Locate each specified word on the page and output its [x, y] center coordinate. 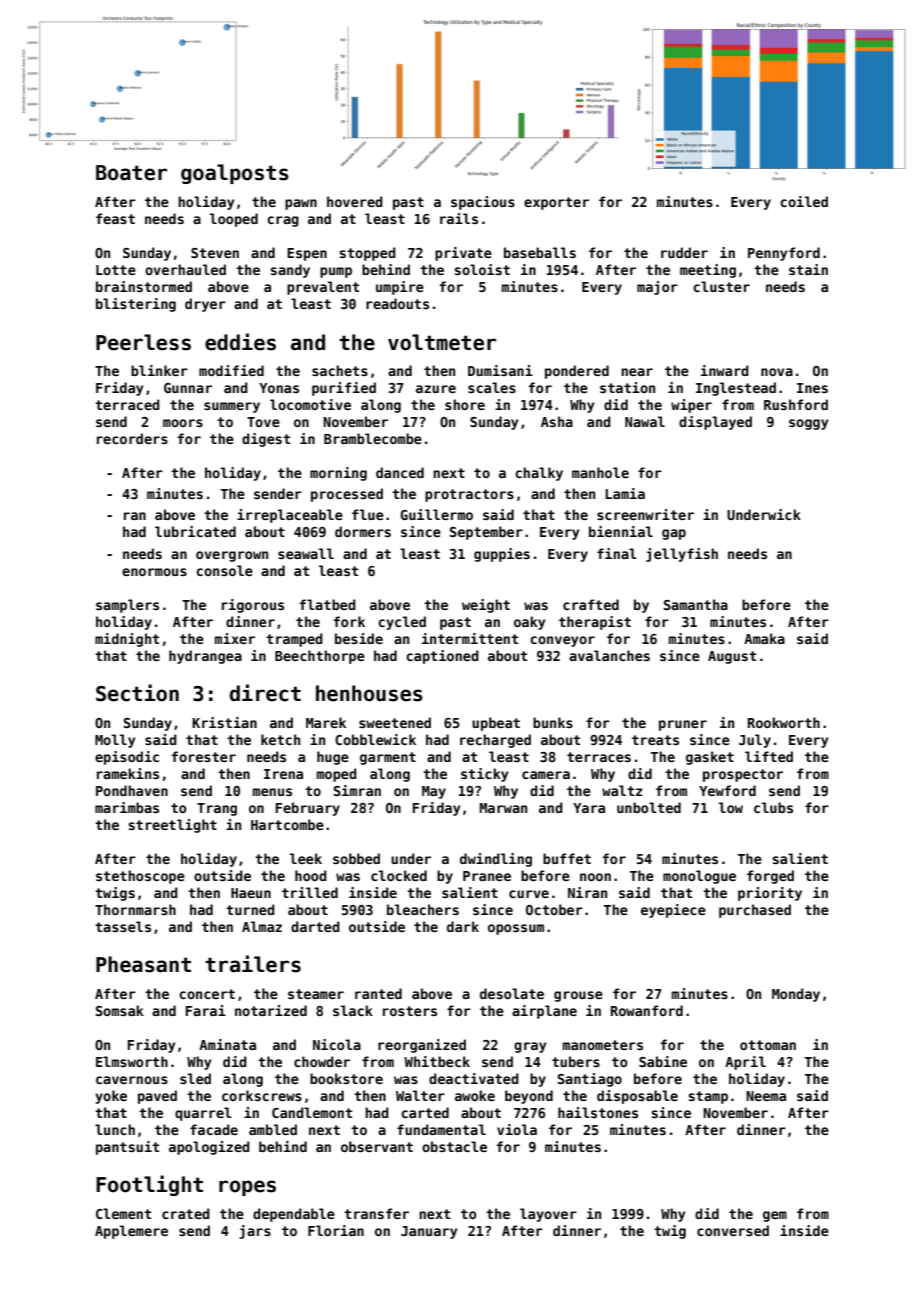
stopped [367, 254]
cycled [402, 623]
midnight [127, 640]
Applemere [131, 1232]
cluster [721, 286]
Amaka [764, 638]
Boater [131, 173]
